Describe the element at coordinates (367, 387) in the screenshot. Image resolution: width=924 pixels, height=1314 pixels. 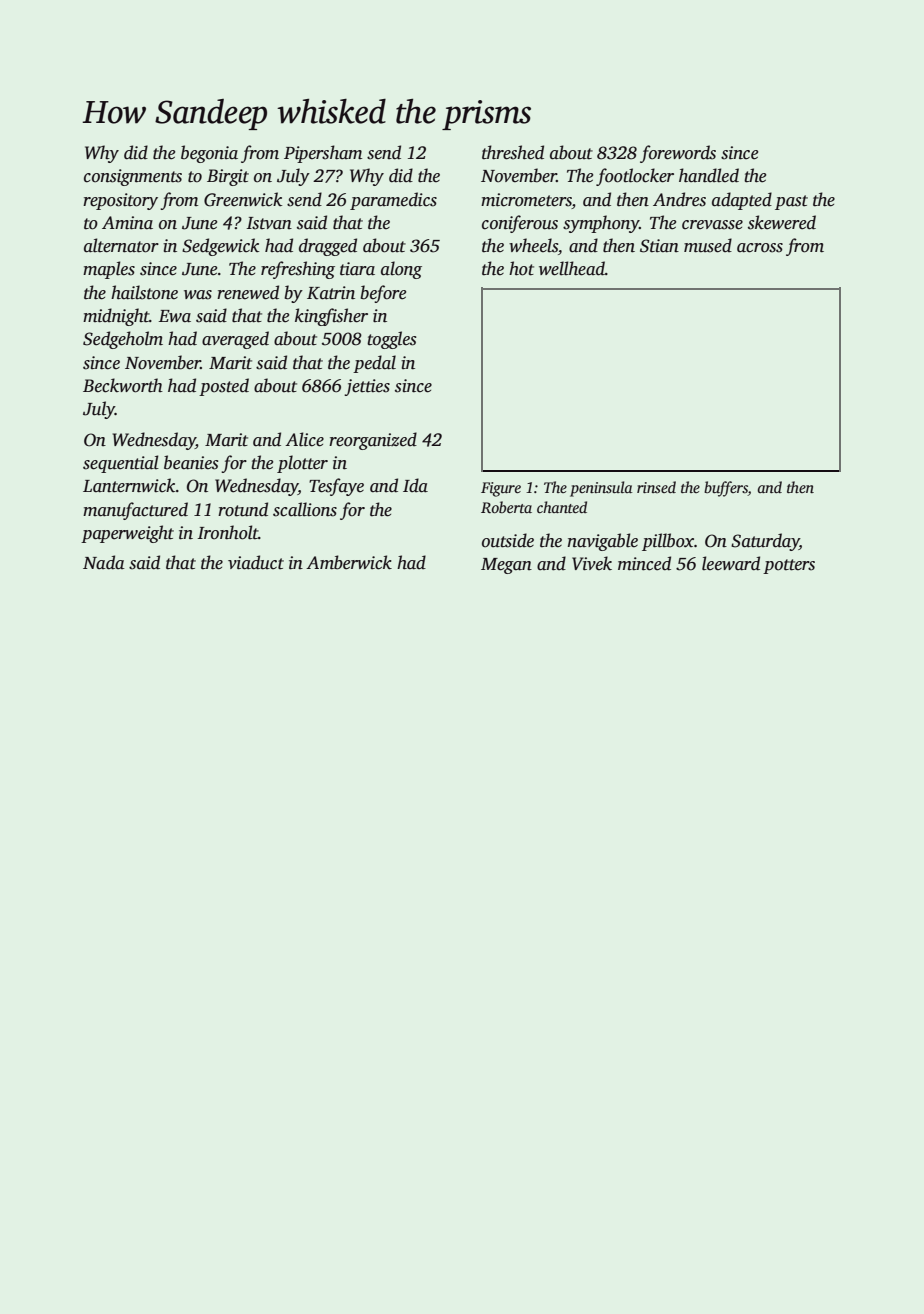
I see `jetties` at that location.
